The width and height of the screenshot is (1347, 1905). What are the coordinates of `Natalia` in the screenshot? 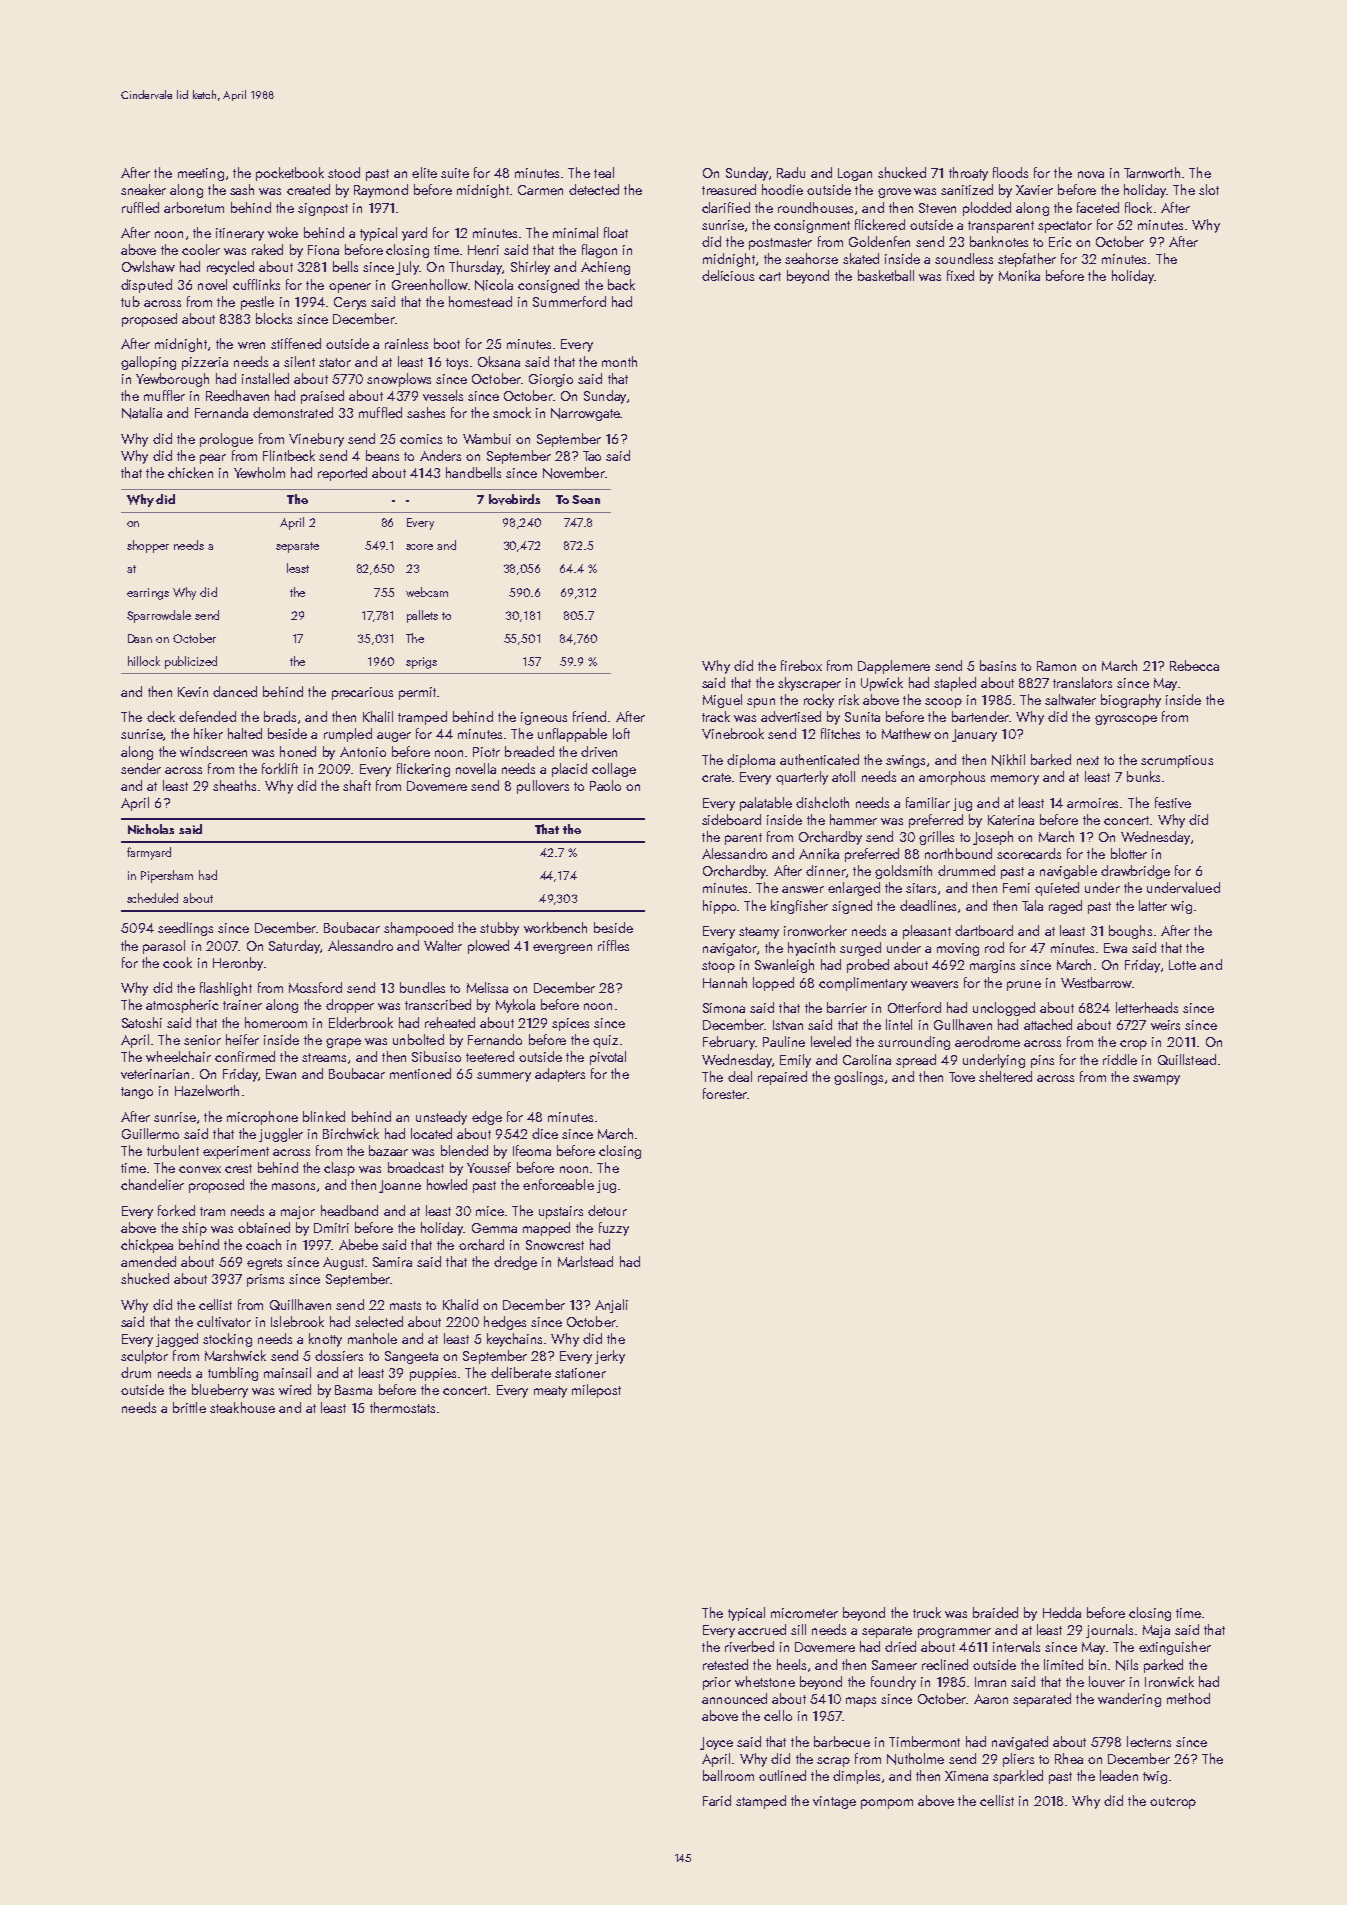 It's located at (142, 413).
